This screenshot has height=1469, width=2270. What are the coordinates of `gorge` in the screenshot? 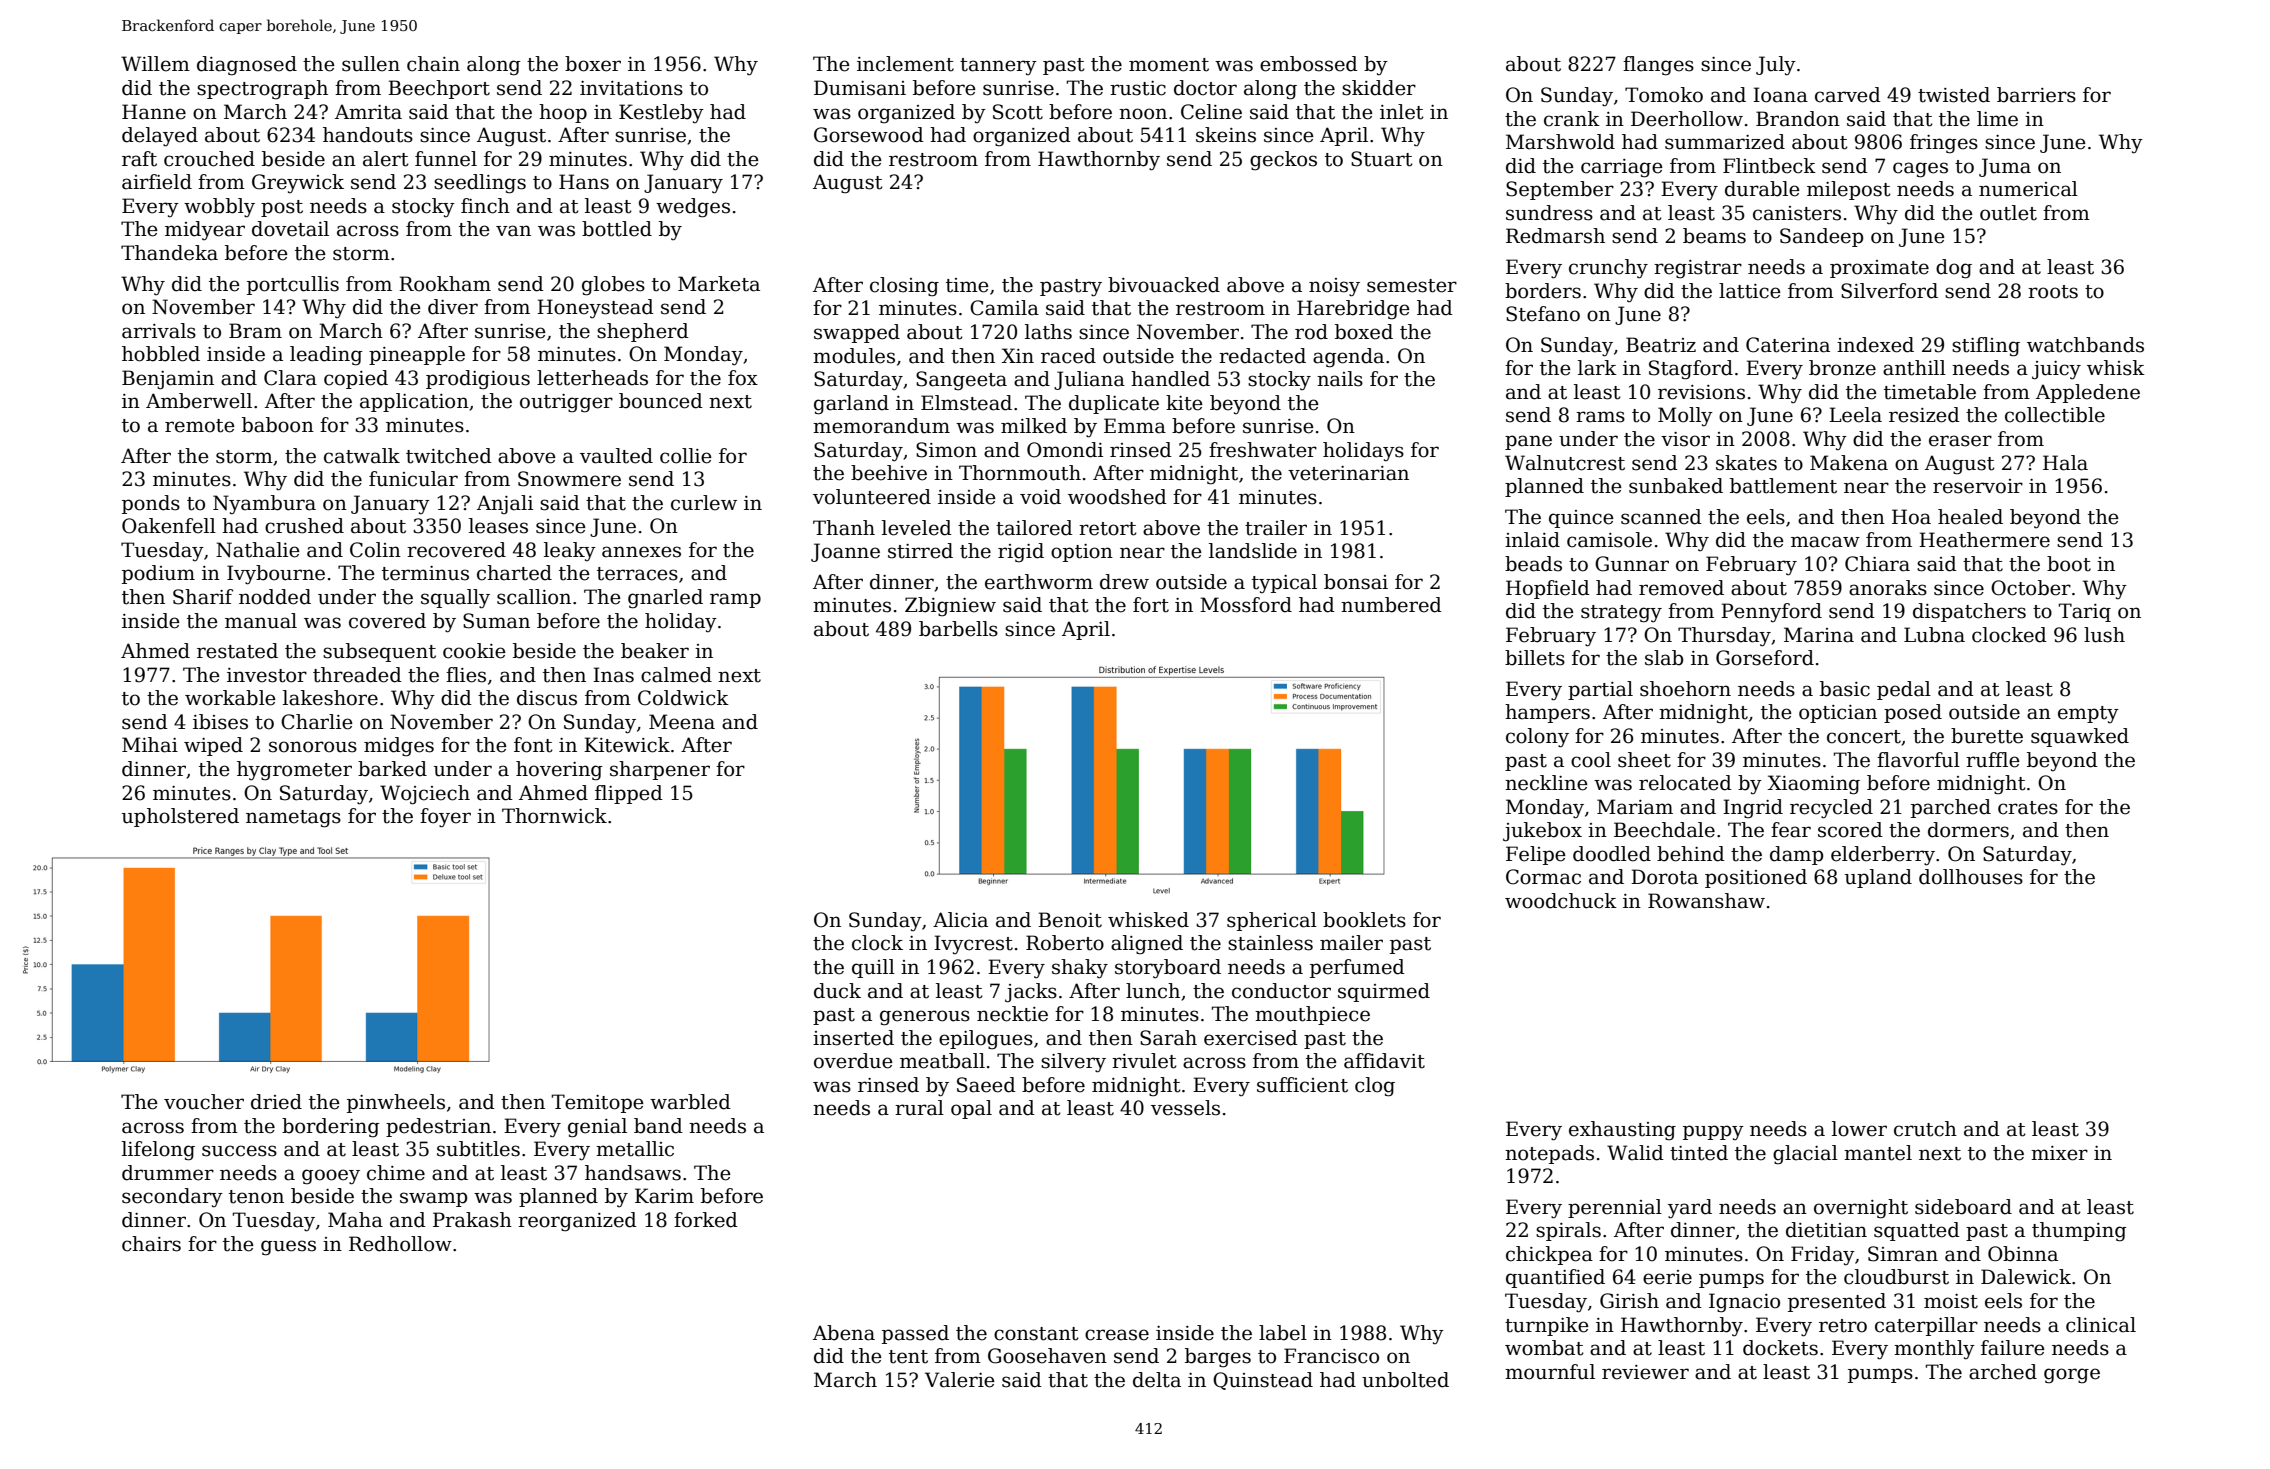 It's located at (2072, 1376).
